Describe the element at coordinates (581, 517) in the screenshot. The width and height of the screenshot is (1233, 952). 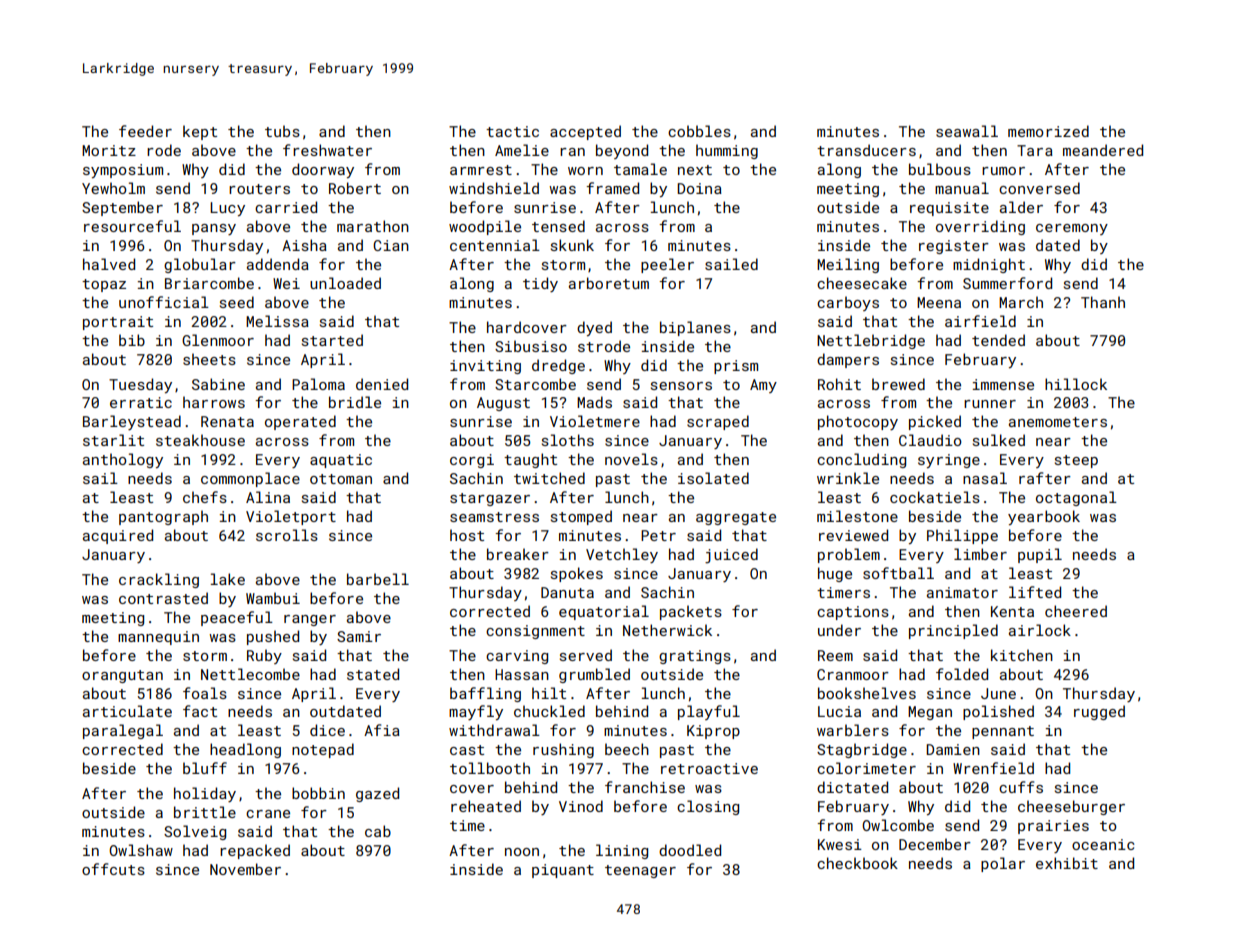
I see `stomped` at that location.
